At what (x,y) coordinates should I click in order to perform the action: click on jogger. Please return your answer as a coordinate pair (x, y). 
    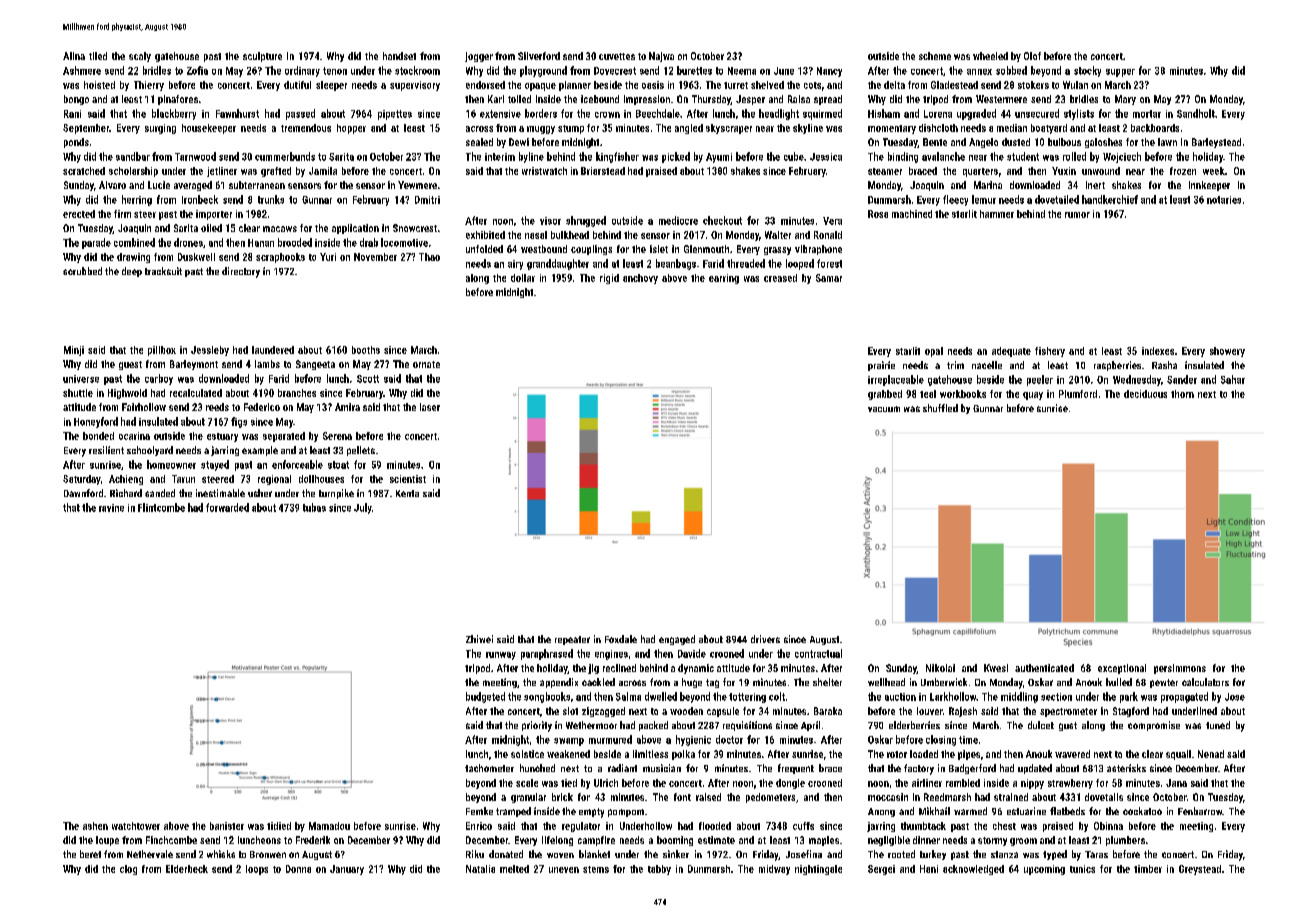
    Looking at the image, I should click on (479, 57).
